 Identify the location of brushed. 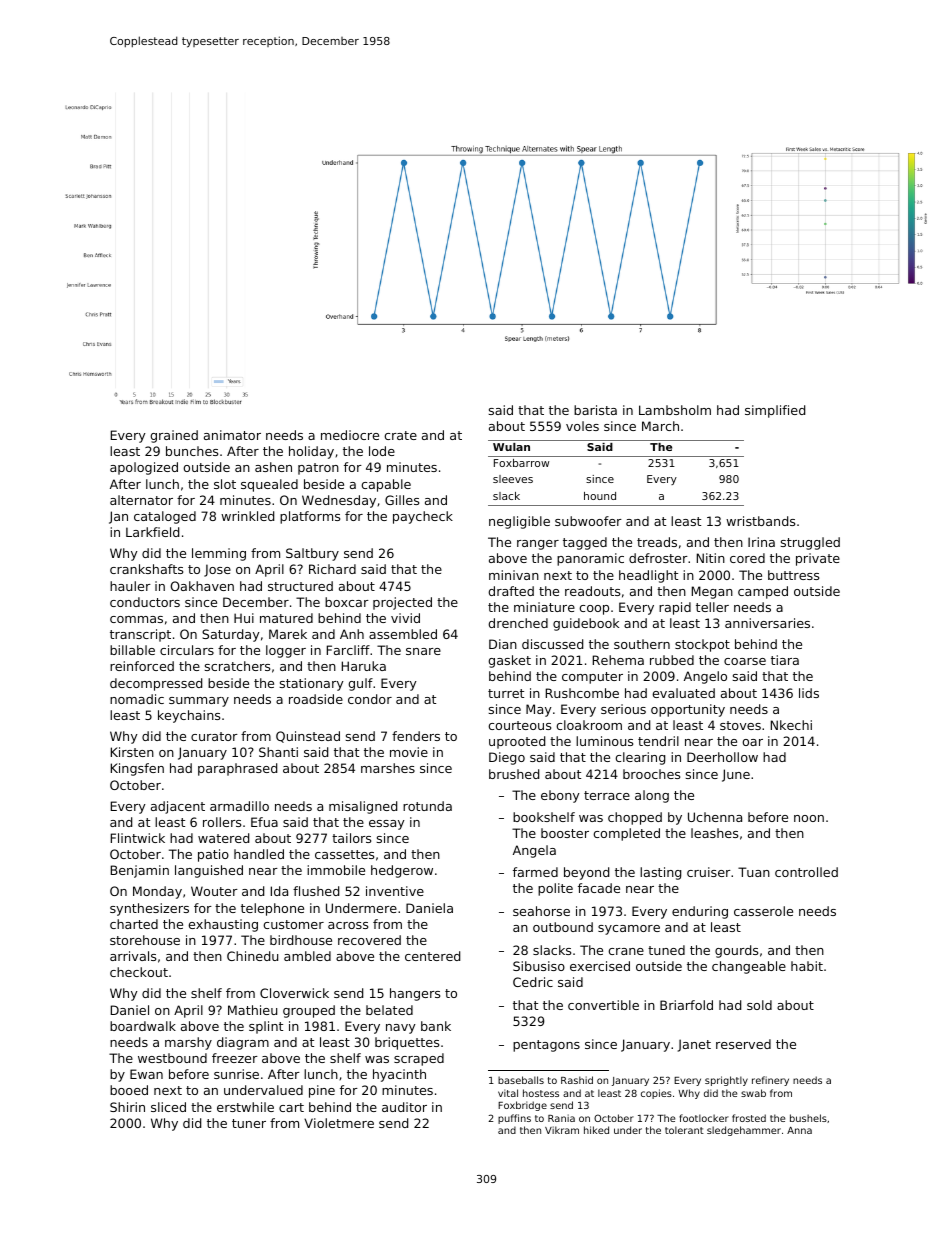
(514, 774).
